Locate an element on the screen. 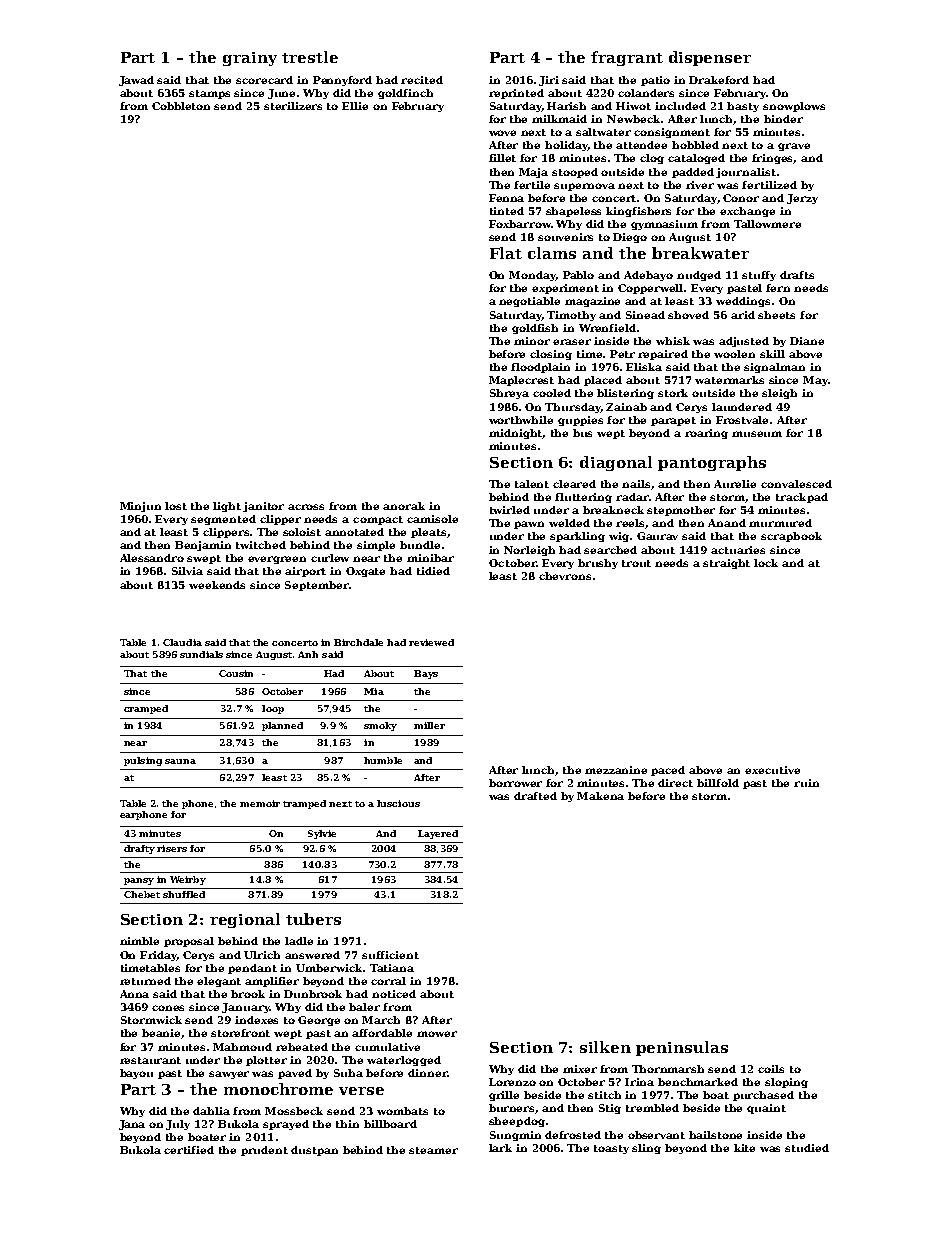 The image size is (952, 1233). Cobbleton is located at coordinates (181, 106).
